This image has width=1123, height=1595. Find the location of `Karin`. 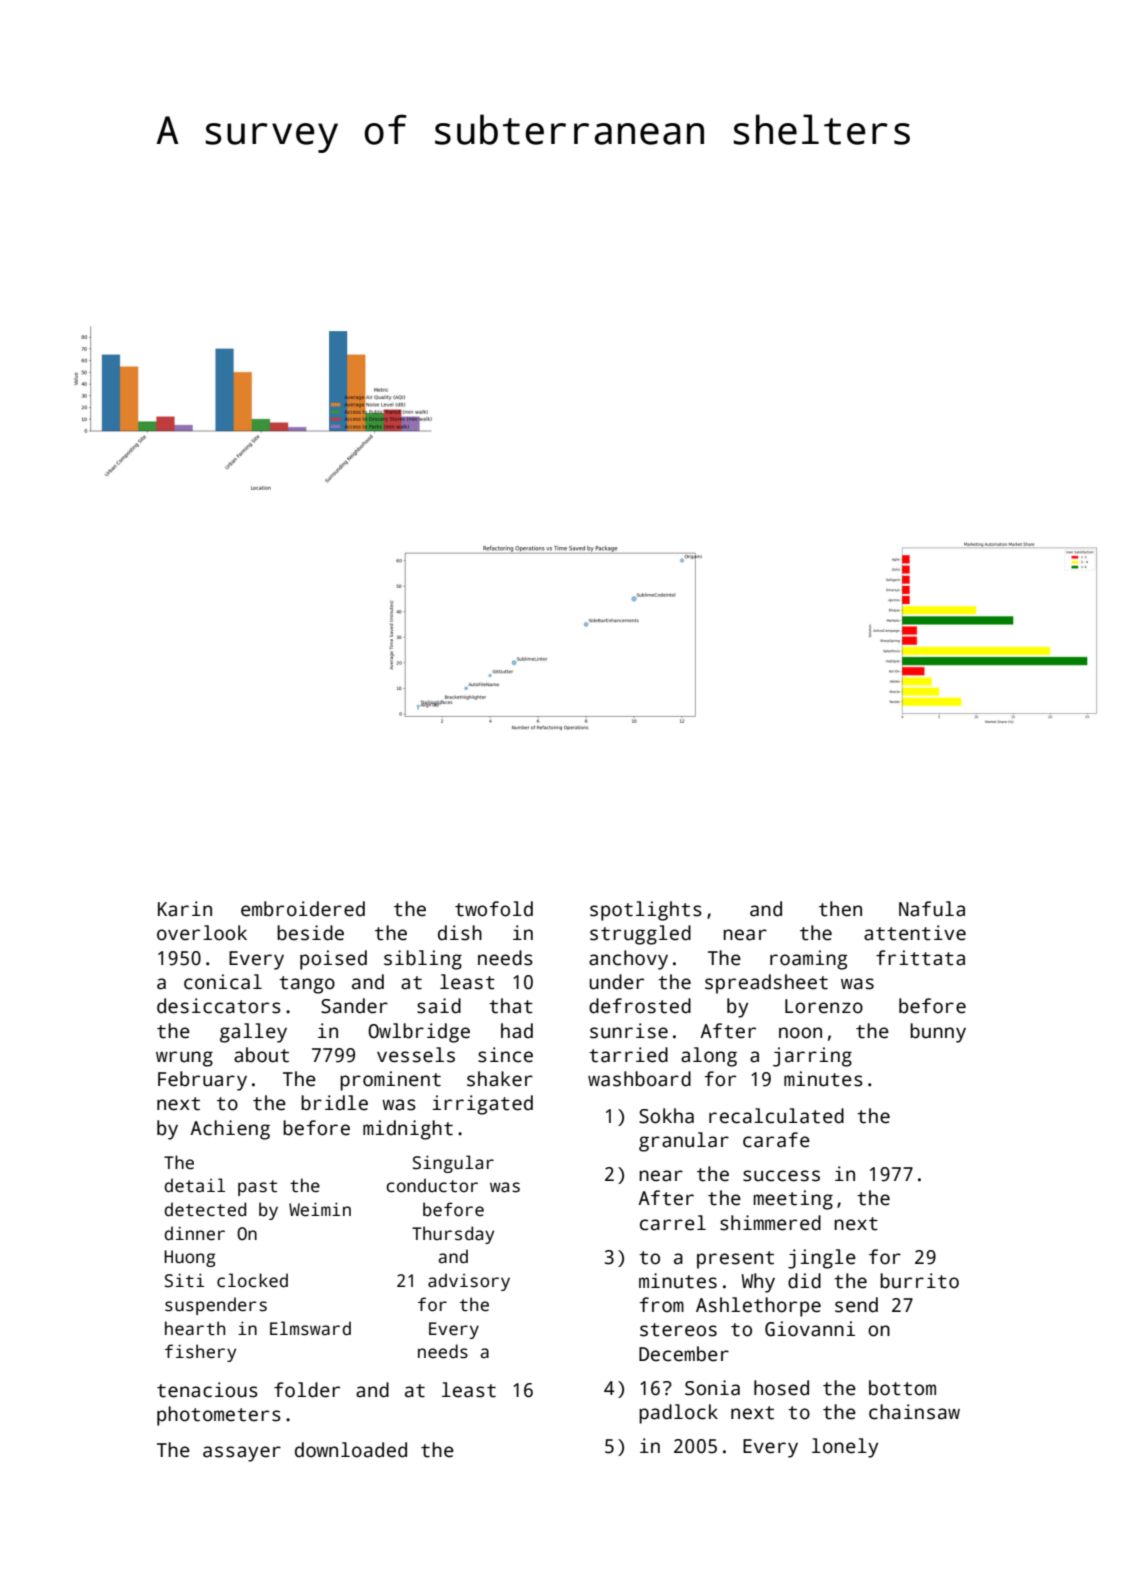

Karin is located at coordinates (185, 909).
